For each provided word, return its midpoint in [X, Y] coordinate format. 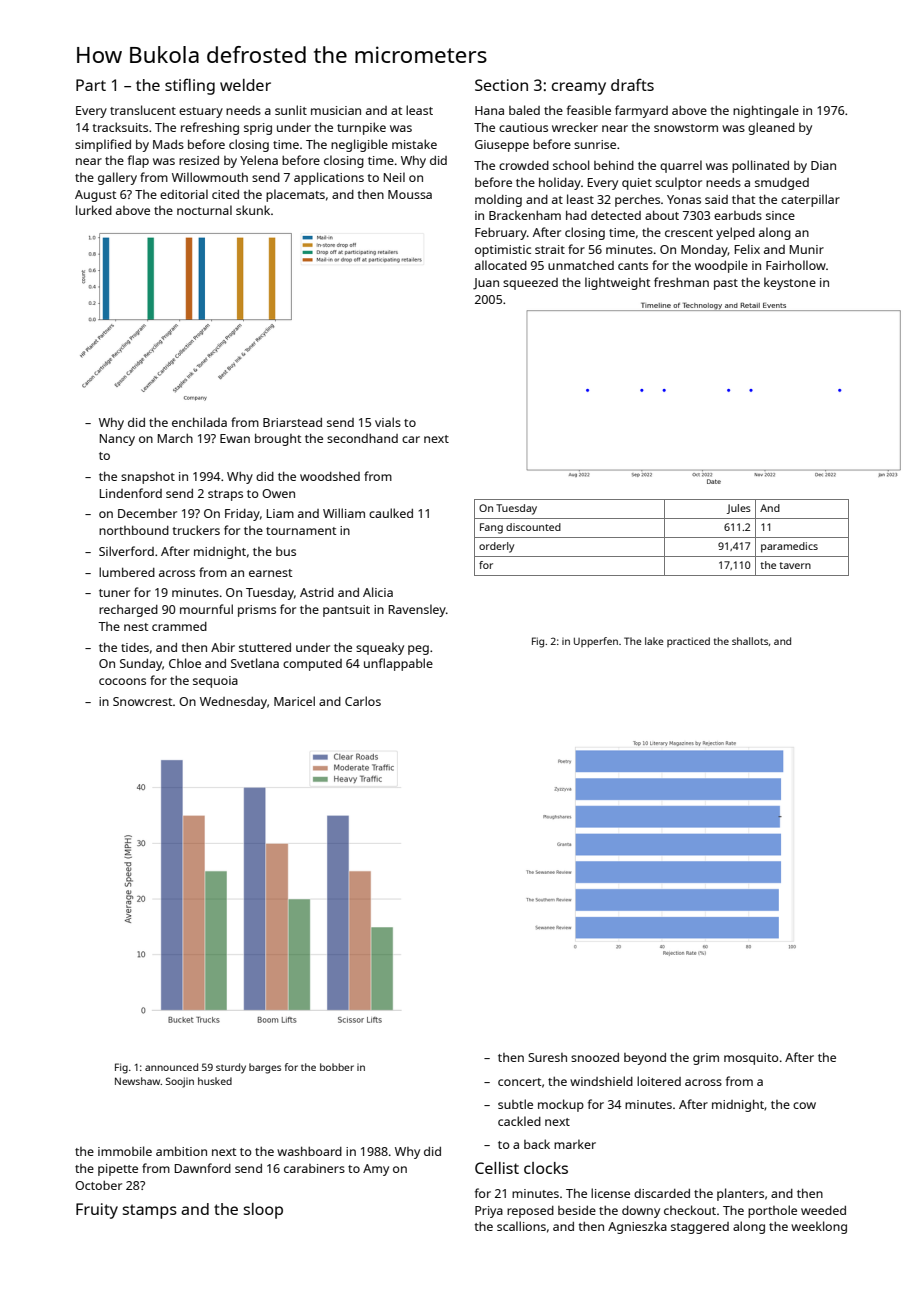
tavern [795, 565]
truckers [196, 530]
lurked [94, 210]
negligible [359, 145]
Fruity [97, 1211]
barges [265, 1068]
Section [501, 85]
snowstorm [686, 128]
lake [654, 641]
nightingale [766, 111]
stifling [190, 86]
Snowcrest [143, 701]
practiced [688, 642]
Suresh [547, 1057]
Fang [491, 528]
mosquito [751, 1059]
